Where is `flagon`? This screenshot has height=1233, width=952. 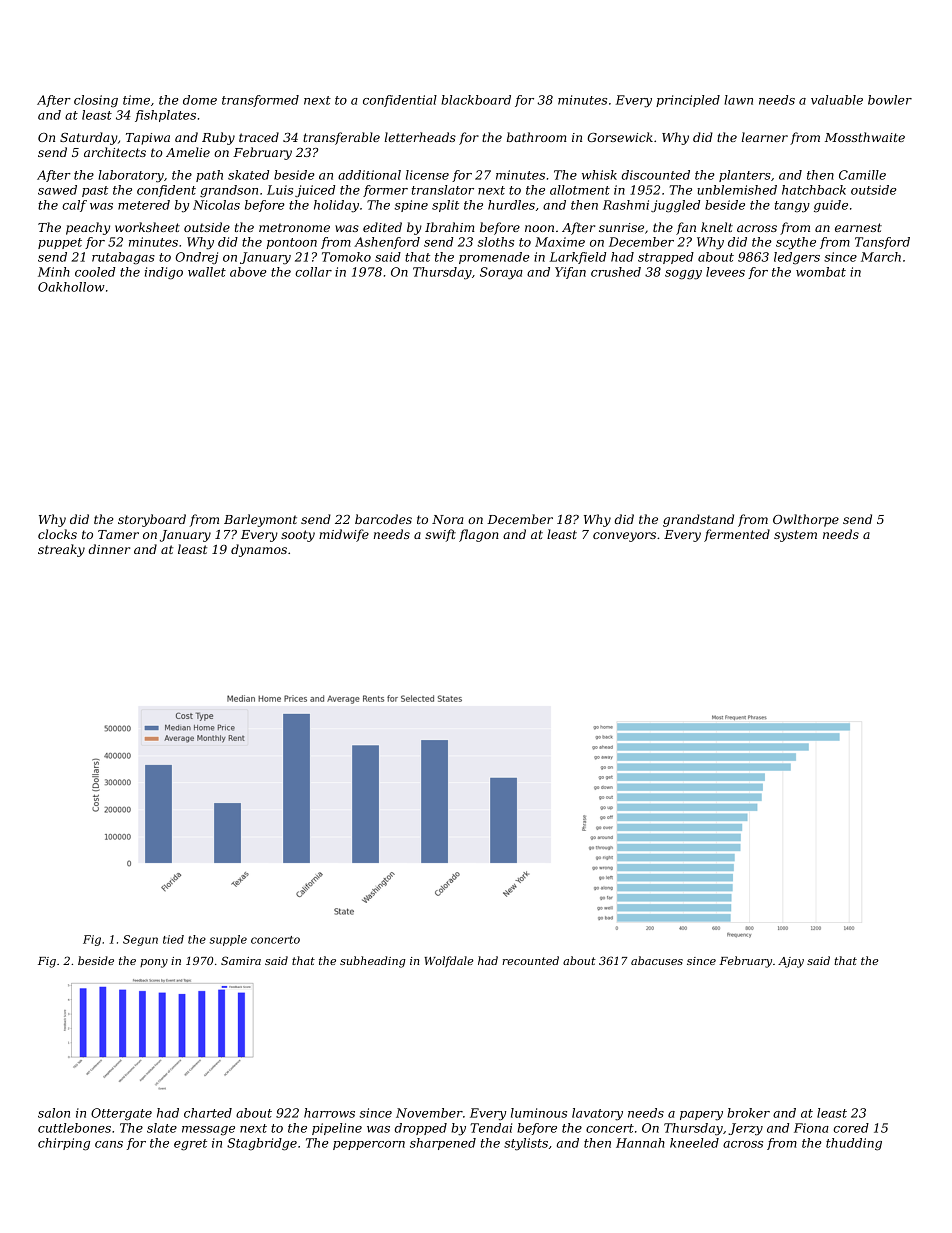
flagon is located at coordinates (479, 535).
